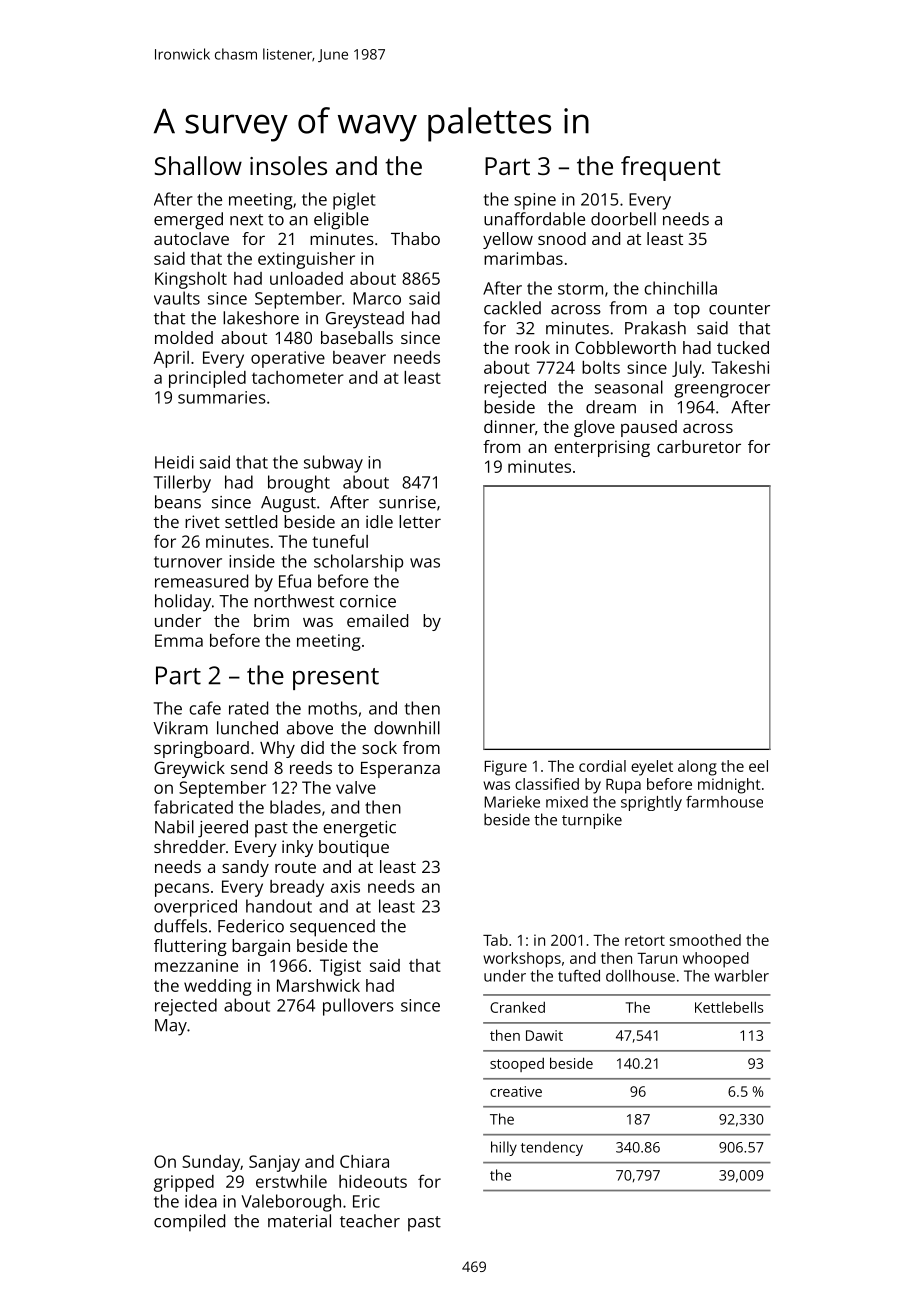 This screenshot has width=924, height=1311. Describe the element at coordinates (306, 260) in the screenshot. I see `extinguisher` at that location.
